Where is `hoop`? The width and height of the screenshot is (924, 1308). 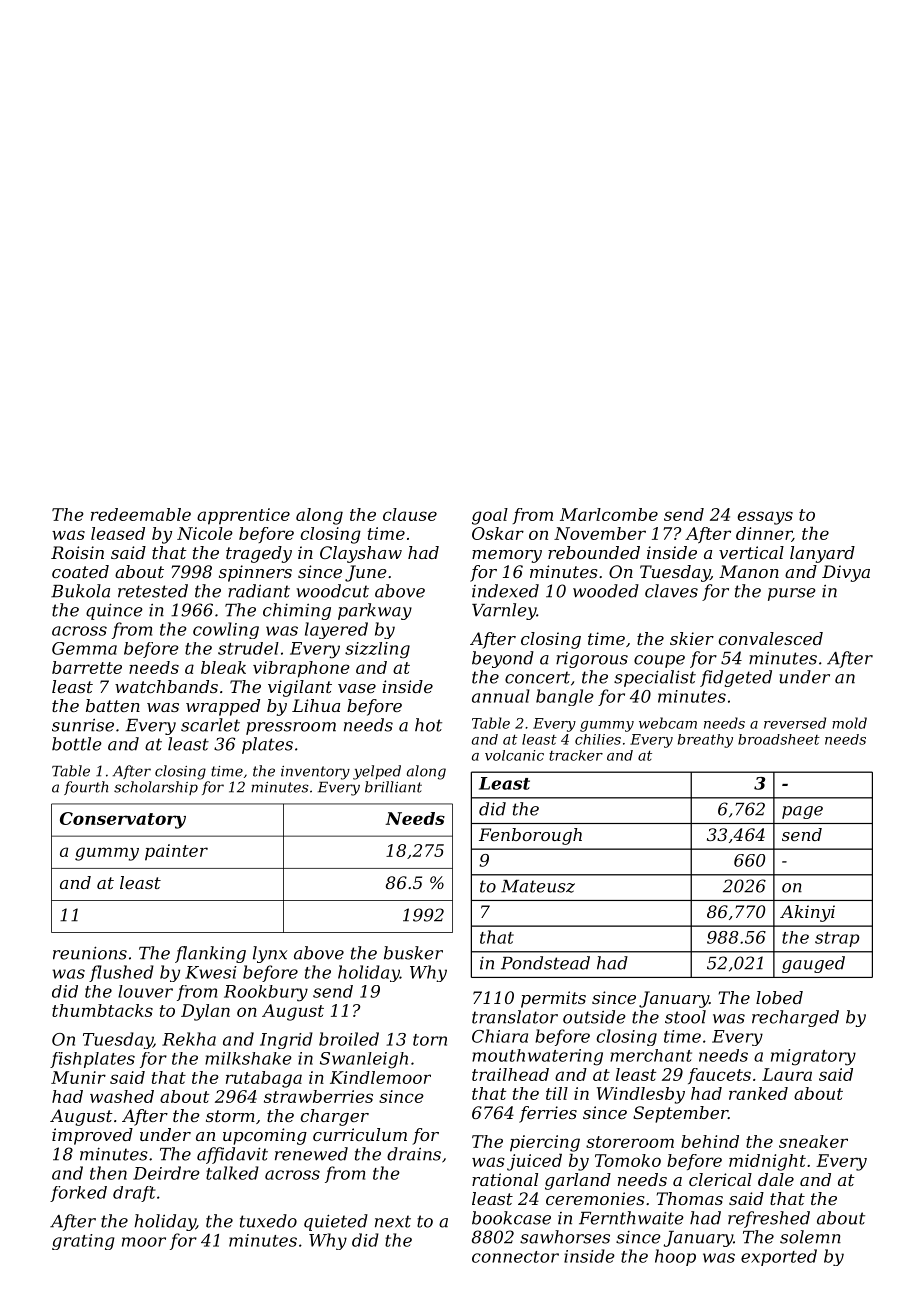
hoop is located at coordinates (675, 1257).
